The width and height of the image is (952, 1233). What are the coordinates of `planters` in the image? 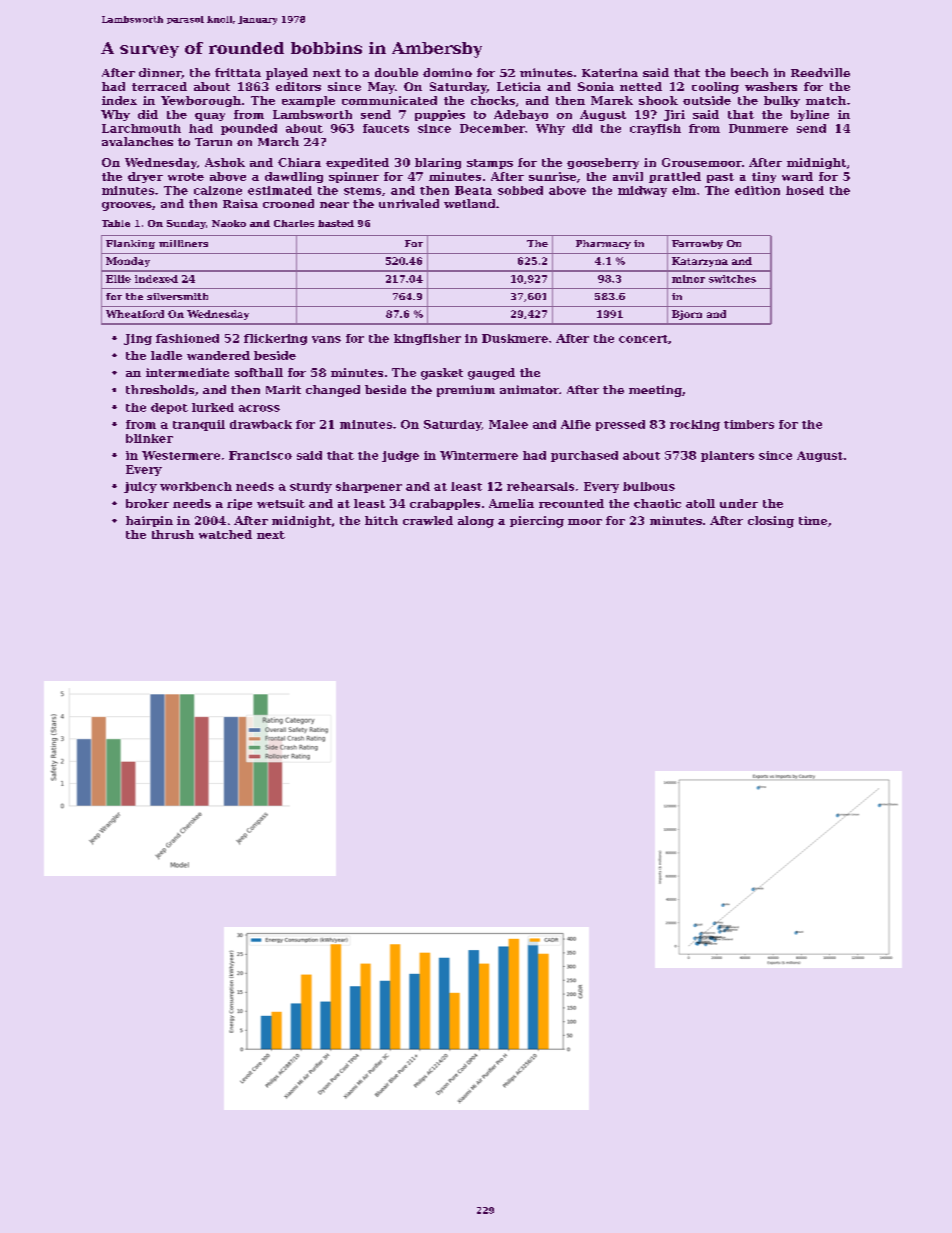 It's located at (727, 456).
